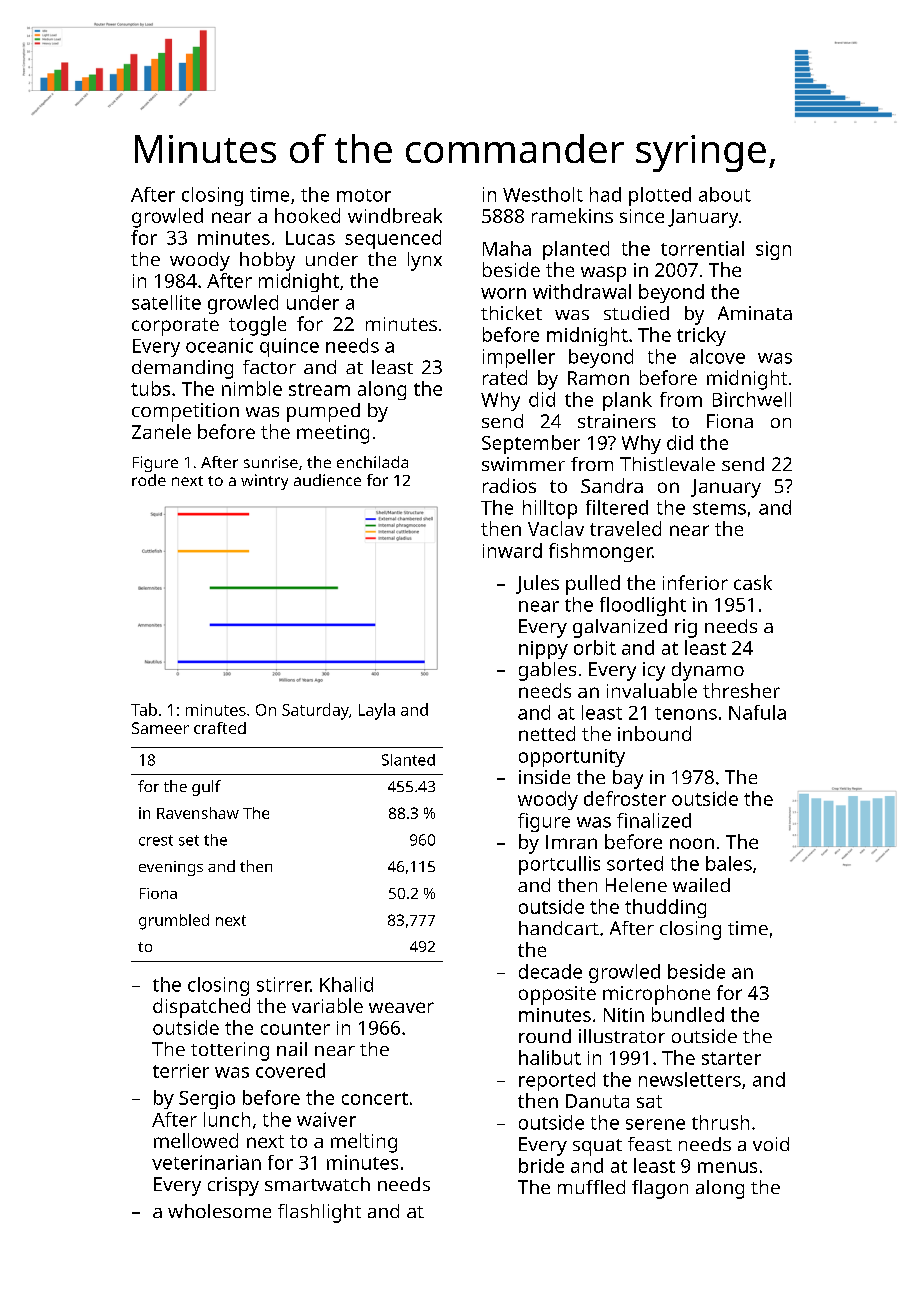 The height and width of the page is (1311, 924). I want to click on lunch, so click(227, 1119).
